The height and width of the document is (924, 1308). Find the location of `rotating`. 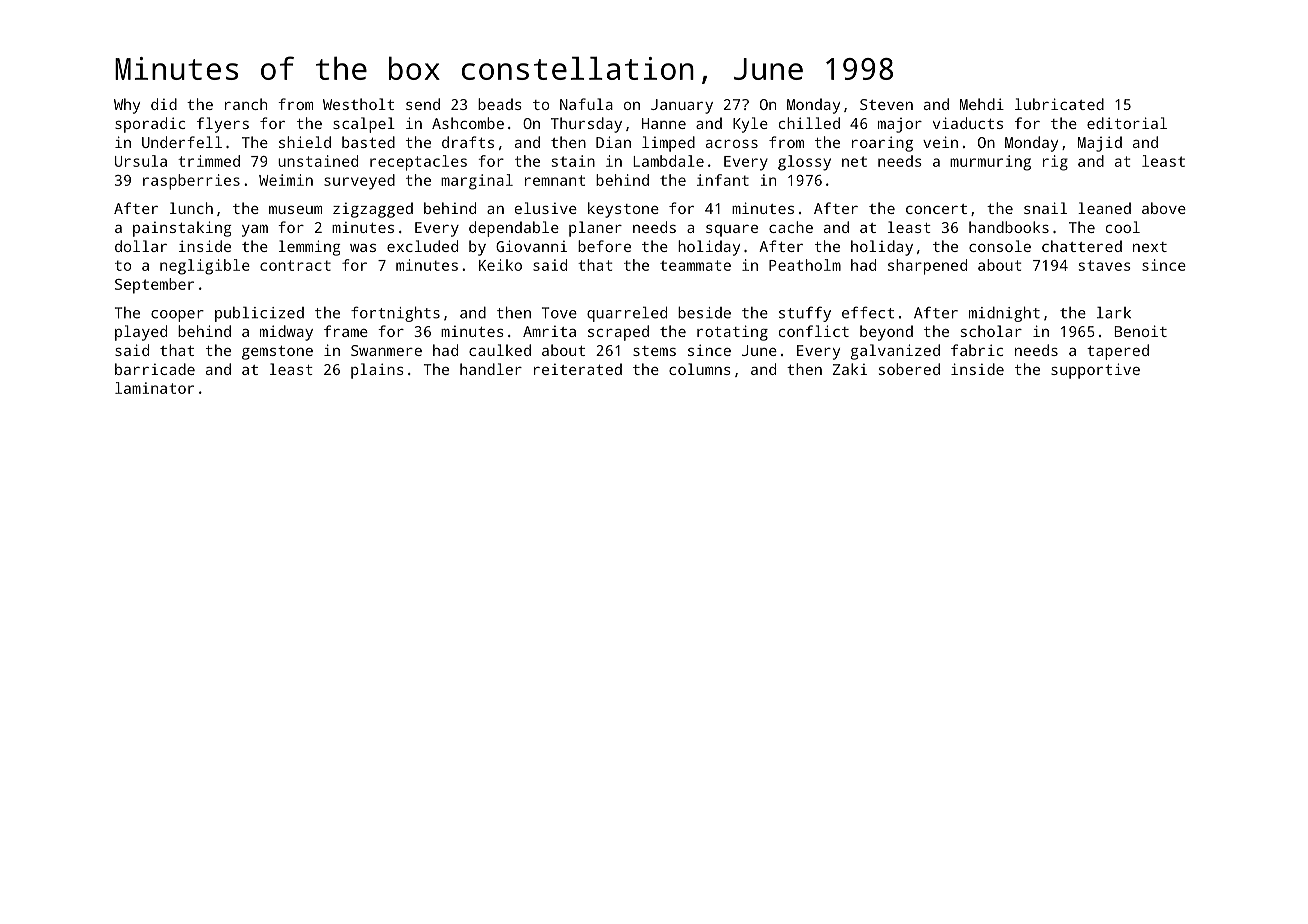

rotating is located at coordinates (732, 333).
